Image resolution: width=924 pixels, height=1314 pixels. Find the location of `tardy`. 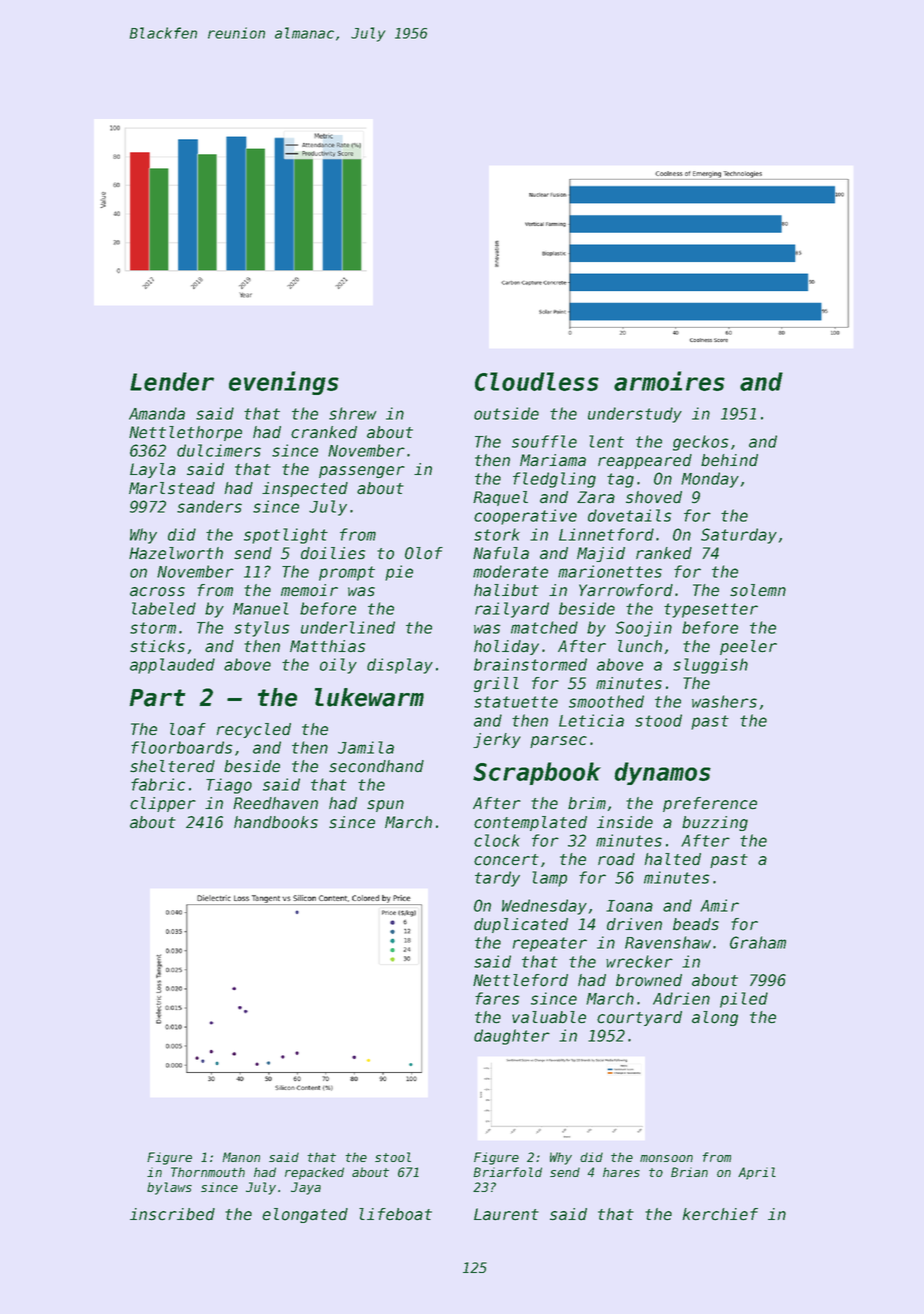

tardy is located at coordinates (497, 879).
